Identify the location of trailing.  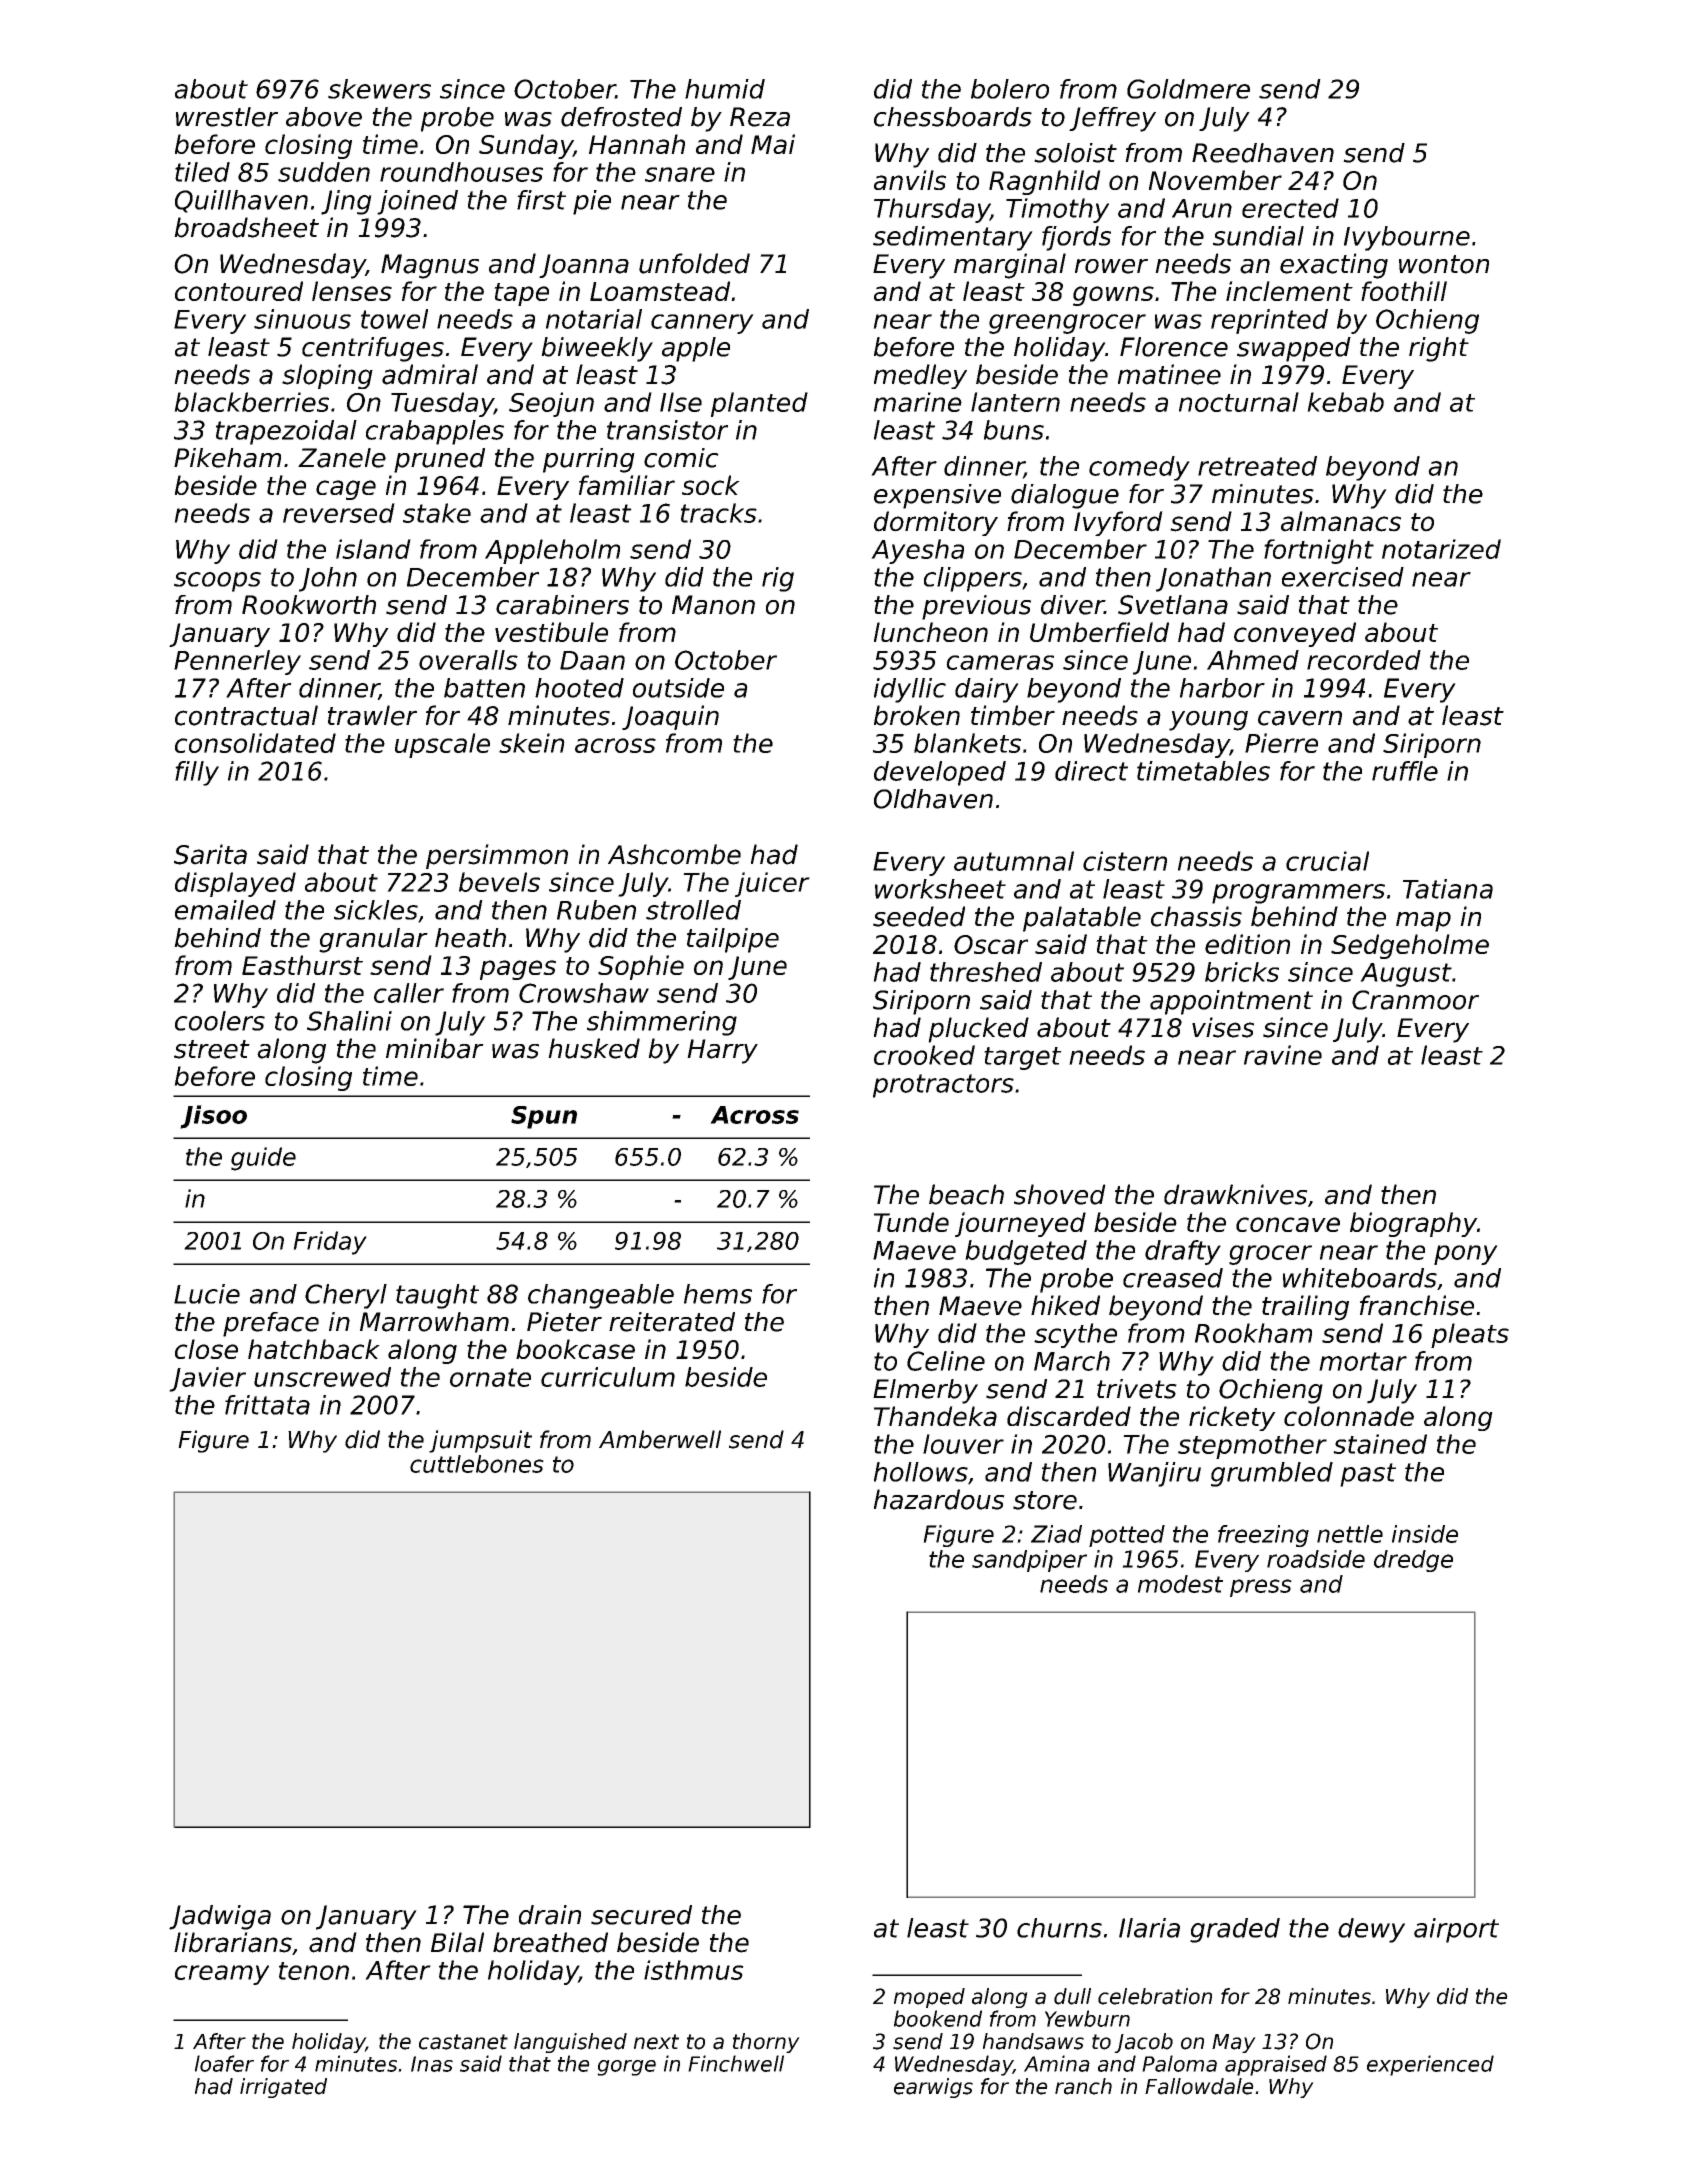
(1305, 1308).
